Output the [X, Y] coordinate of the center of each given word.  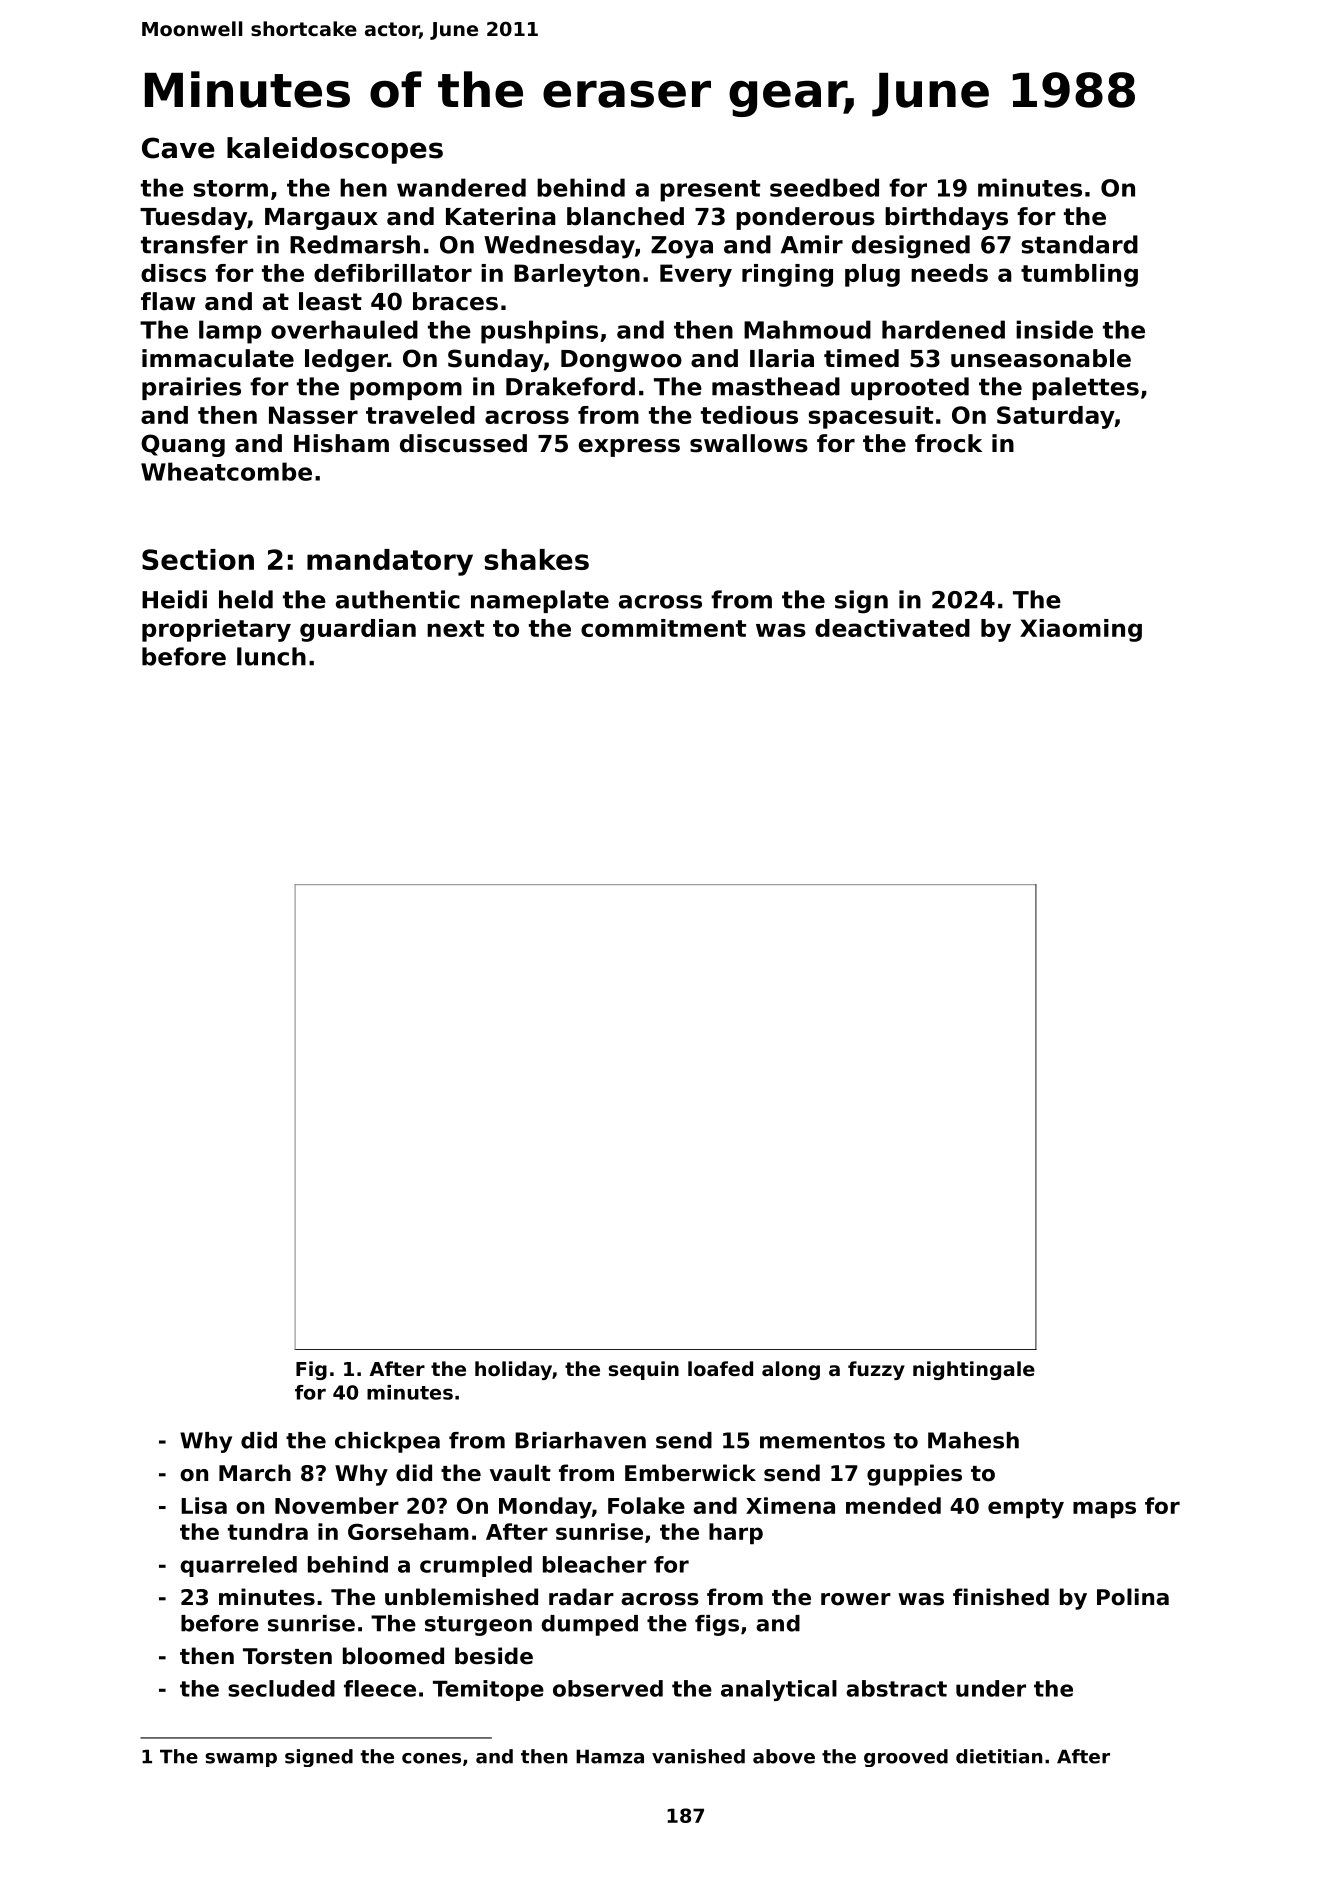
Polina [1133, 1597]
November [337, 1505]
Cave [178, 148]
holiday [513, 1370]
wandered [461, 187]
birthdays [946, 218]
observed [608, 1688]
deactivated [892, 628]
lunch [271, 656]
